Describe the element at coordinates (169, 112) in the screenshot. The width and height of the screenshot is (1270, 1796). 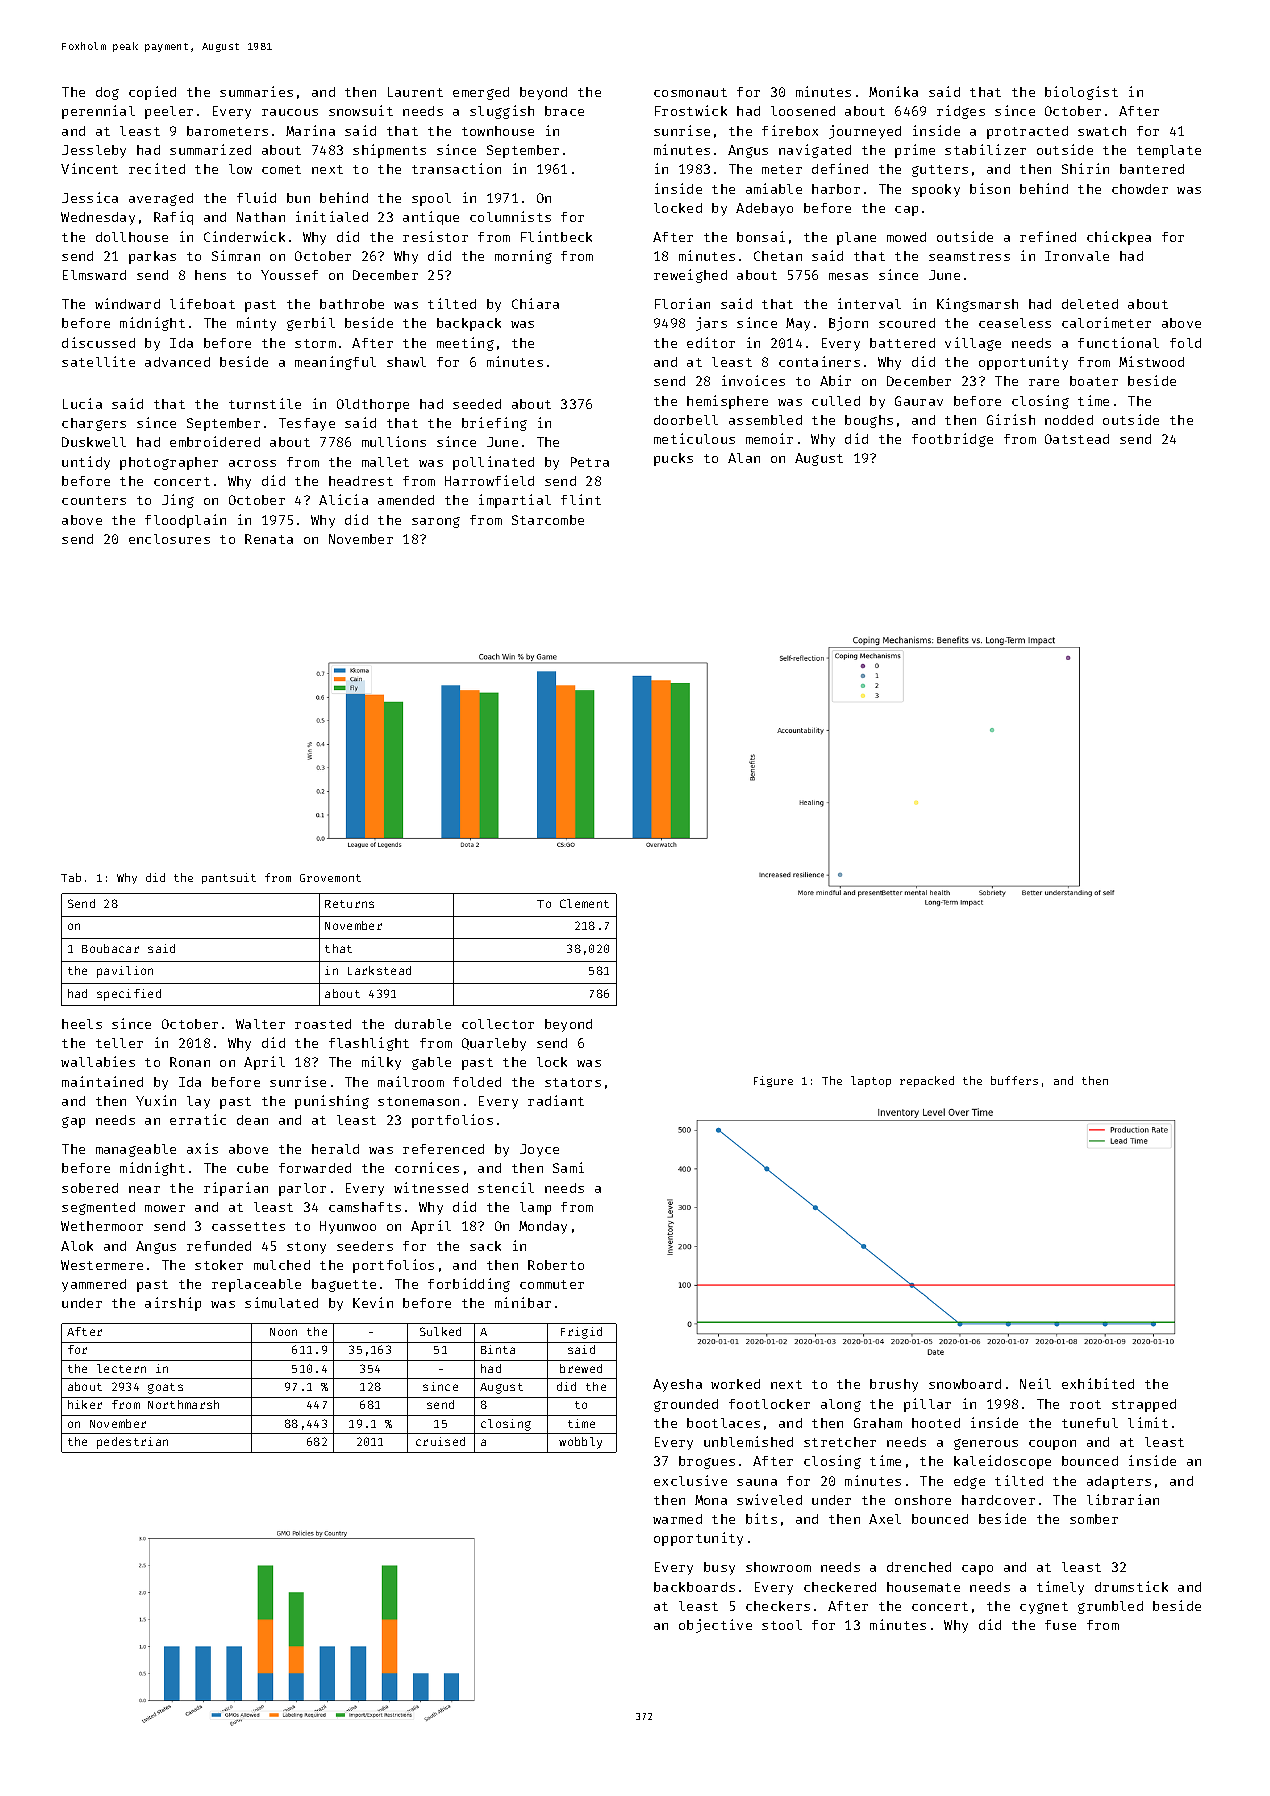
I see `peeler` at that location.
